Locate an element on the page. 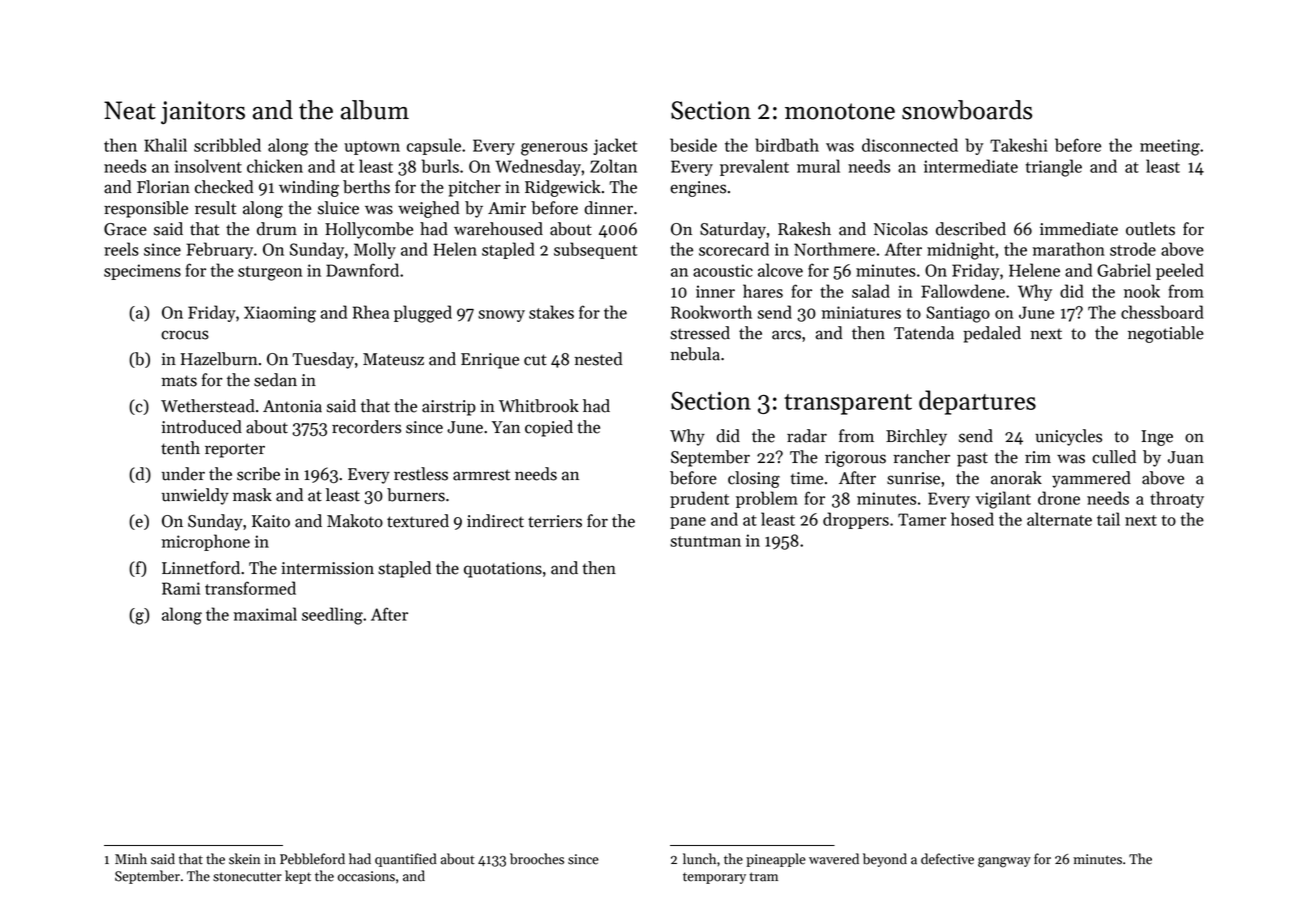  insolvent is located at coordinates (208, 166).
